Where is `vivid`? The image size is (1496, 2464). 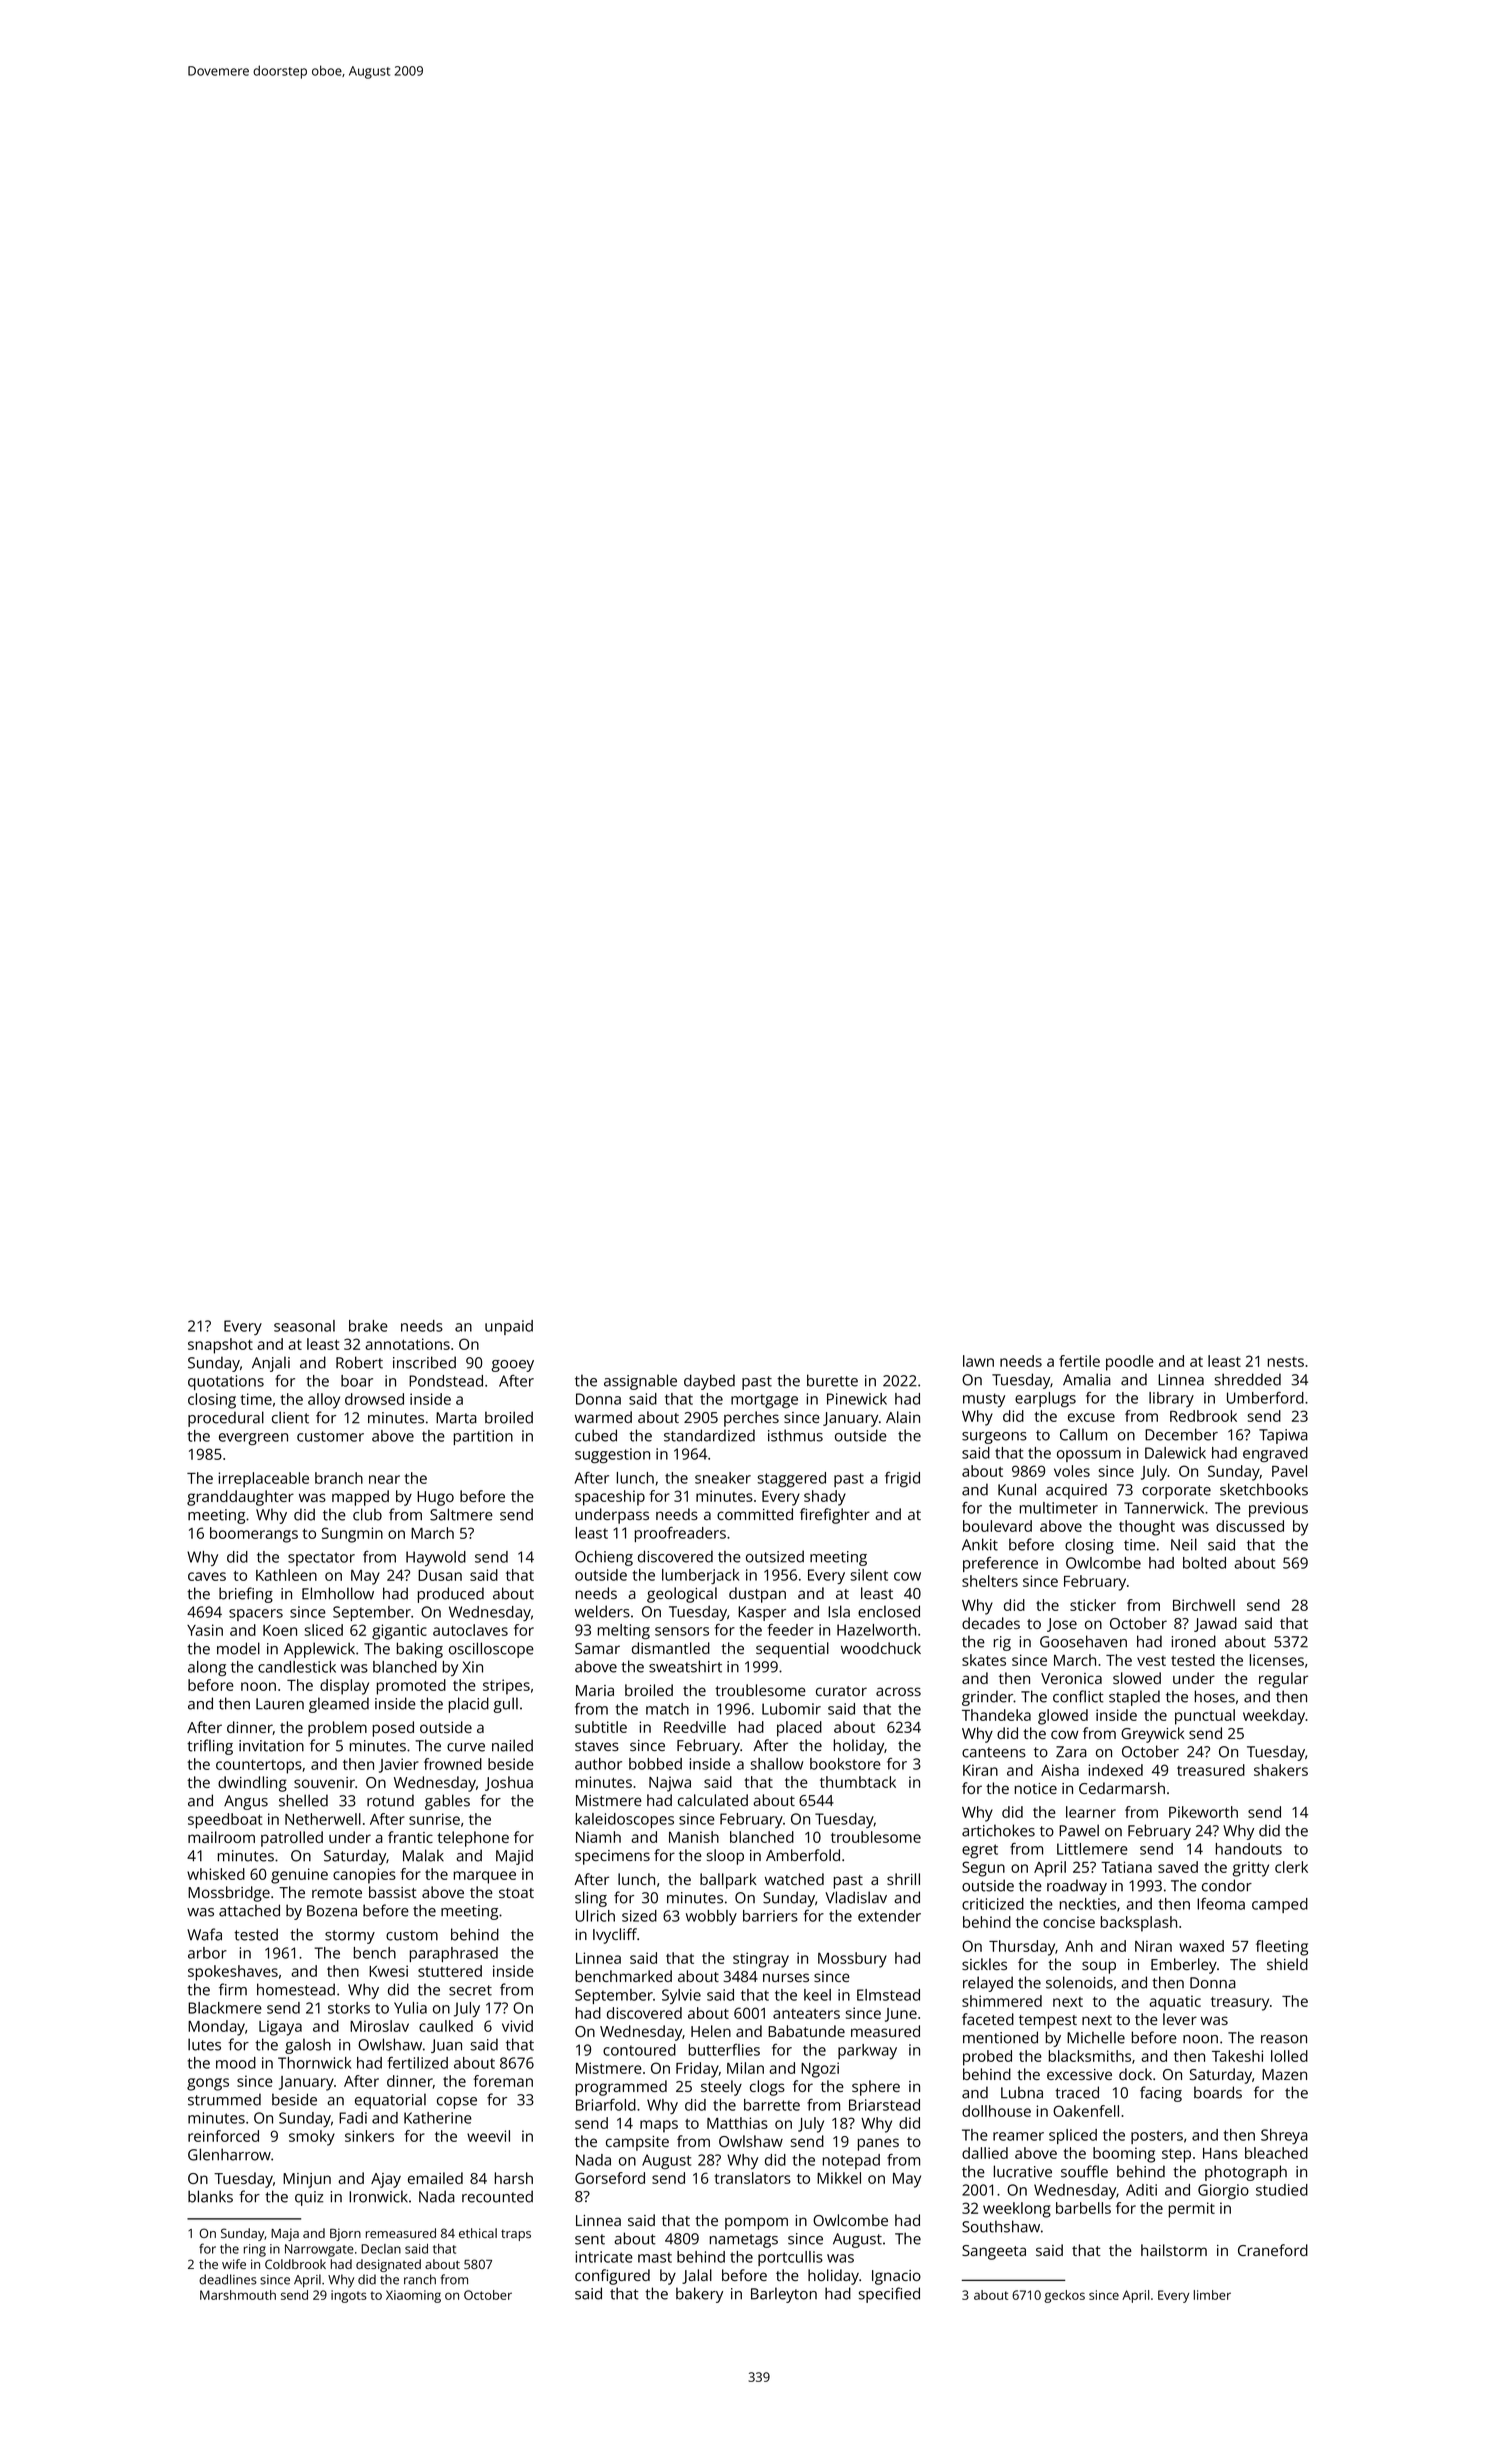
vivid is located at coordinates (517, 2026).
